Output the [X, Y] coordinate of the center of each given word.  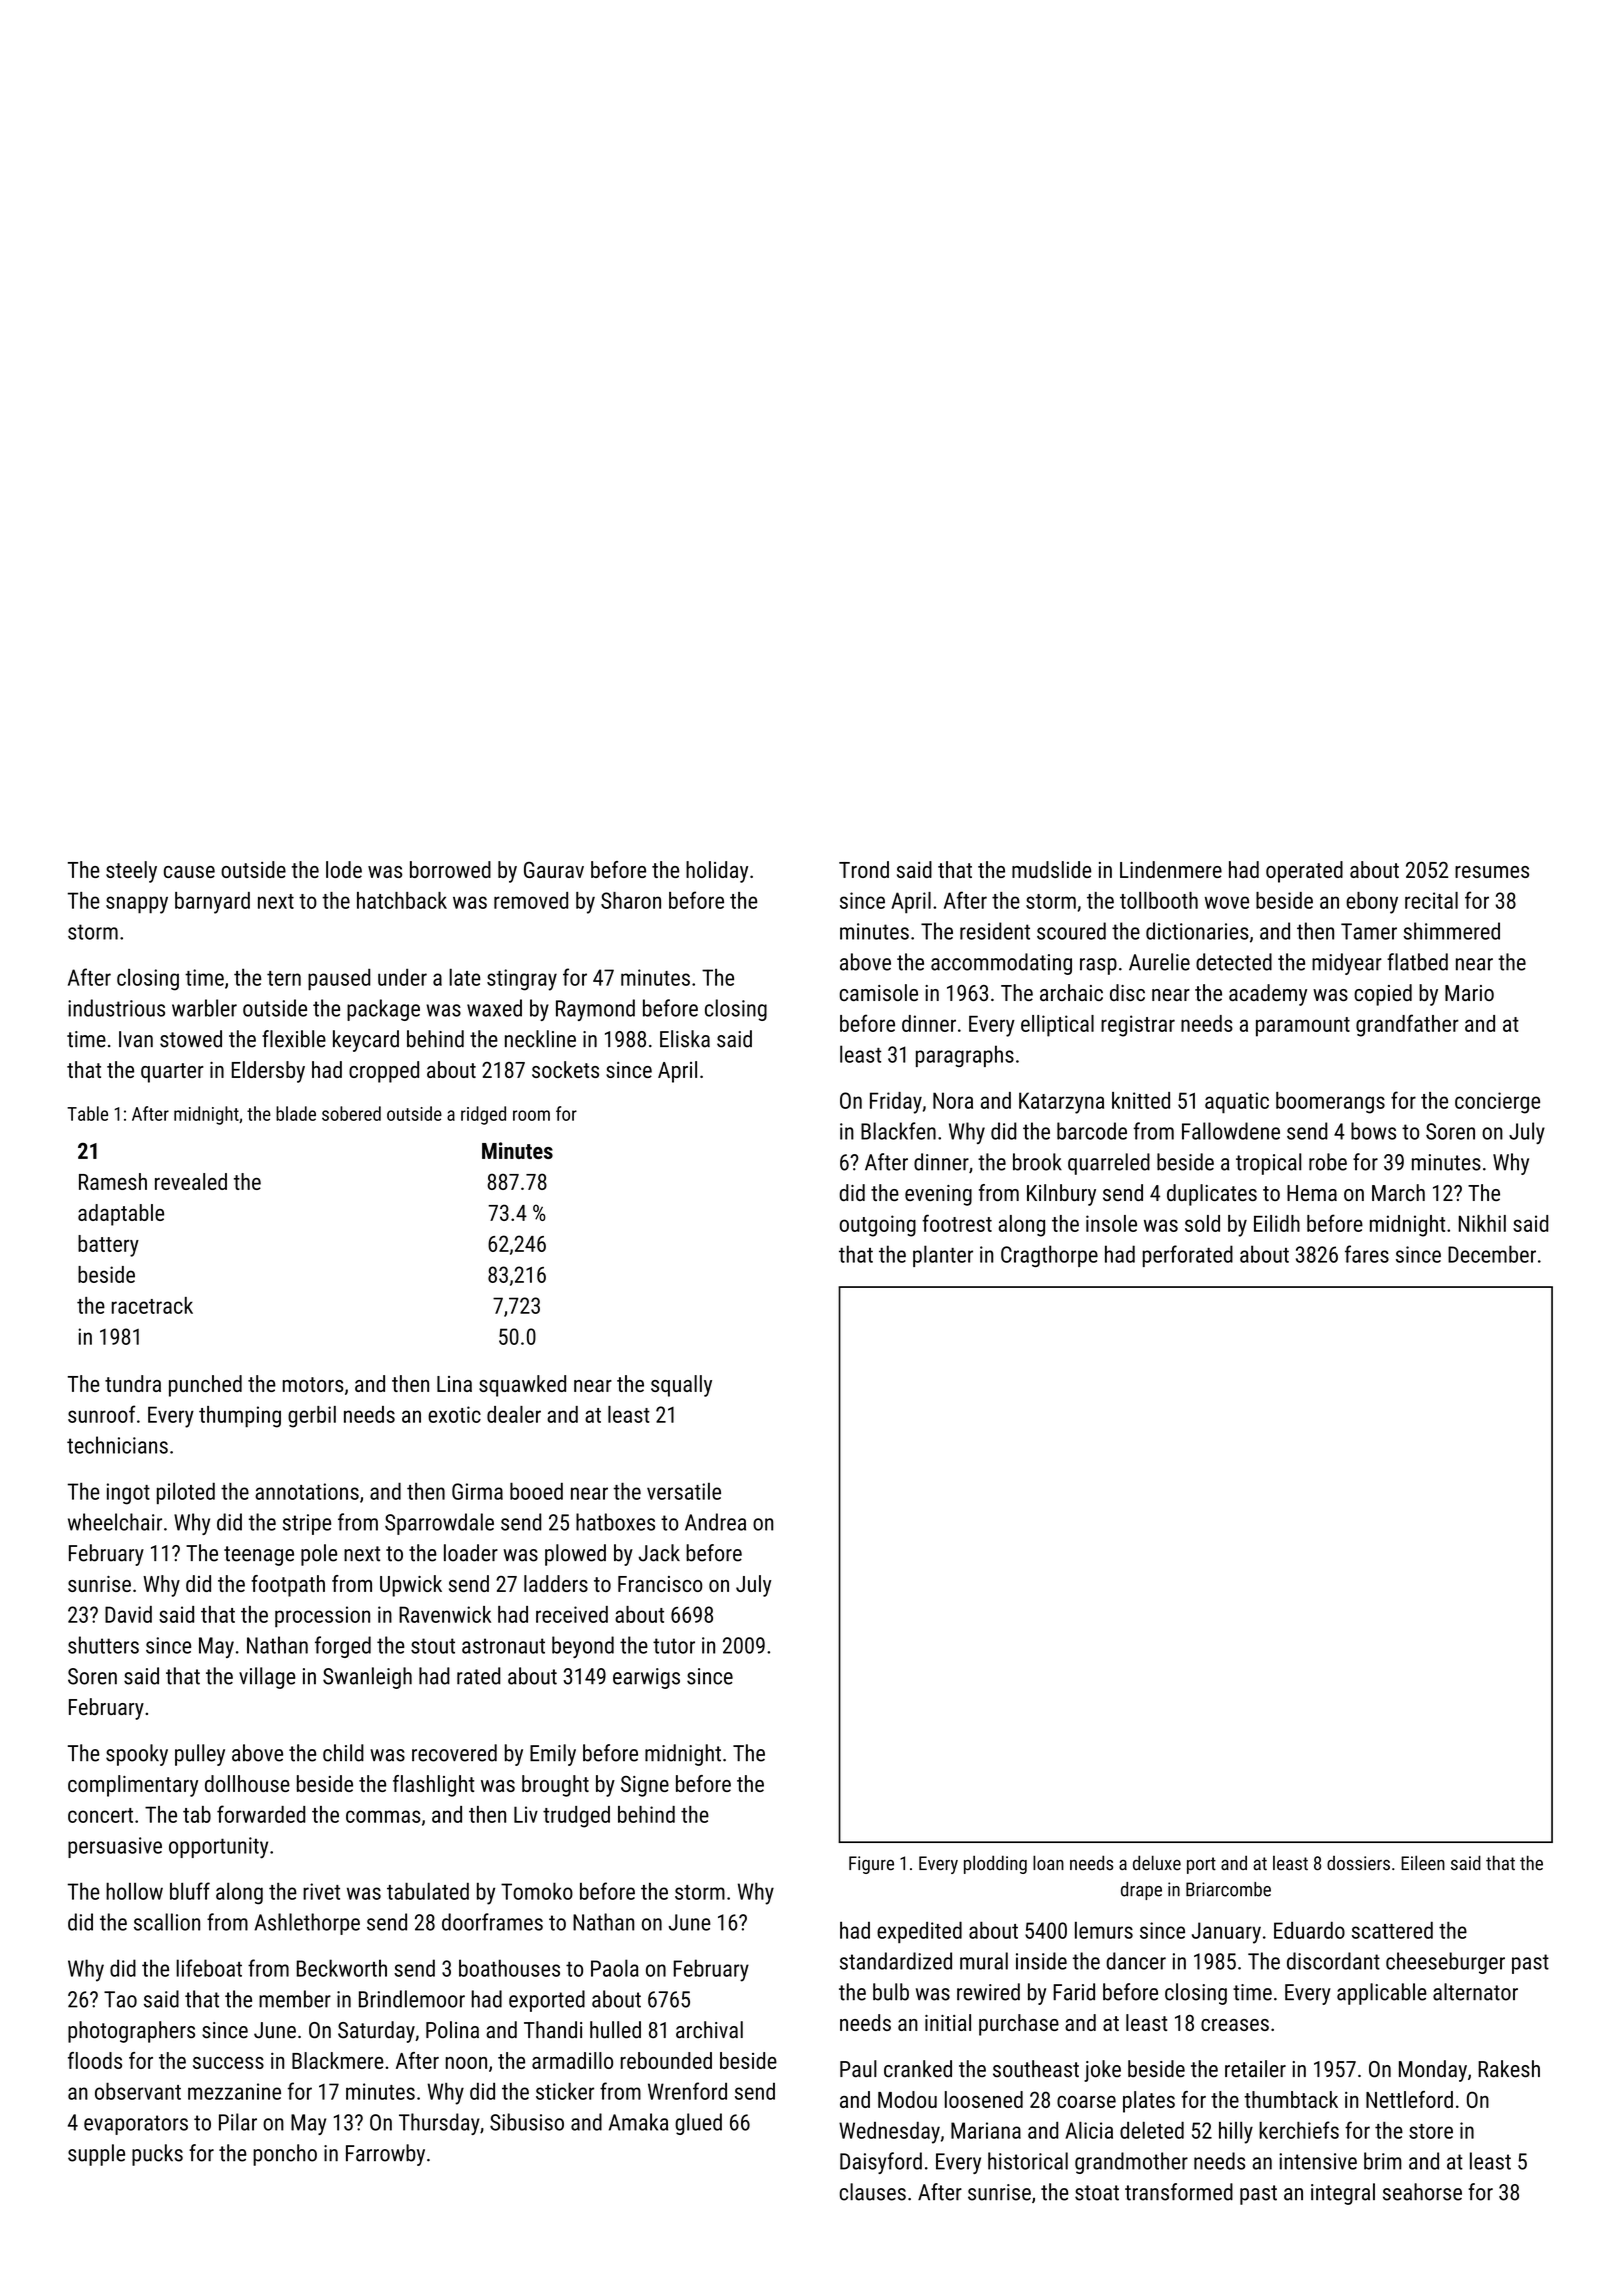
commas [383, 1816]
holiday [717, 872]
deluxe [1157, 1863]
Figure [871, 1865]
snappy [137, 905]
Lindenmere [1171, 869]
